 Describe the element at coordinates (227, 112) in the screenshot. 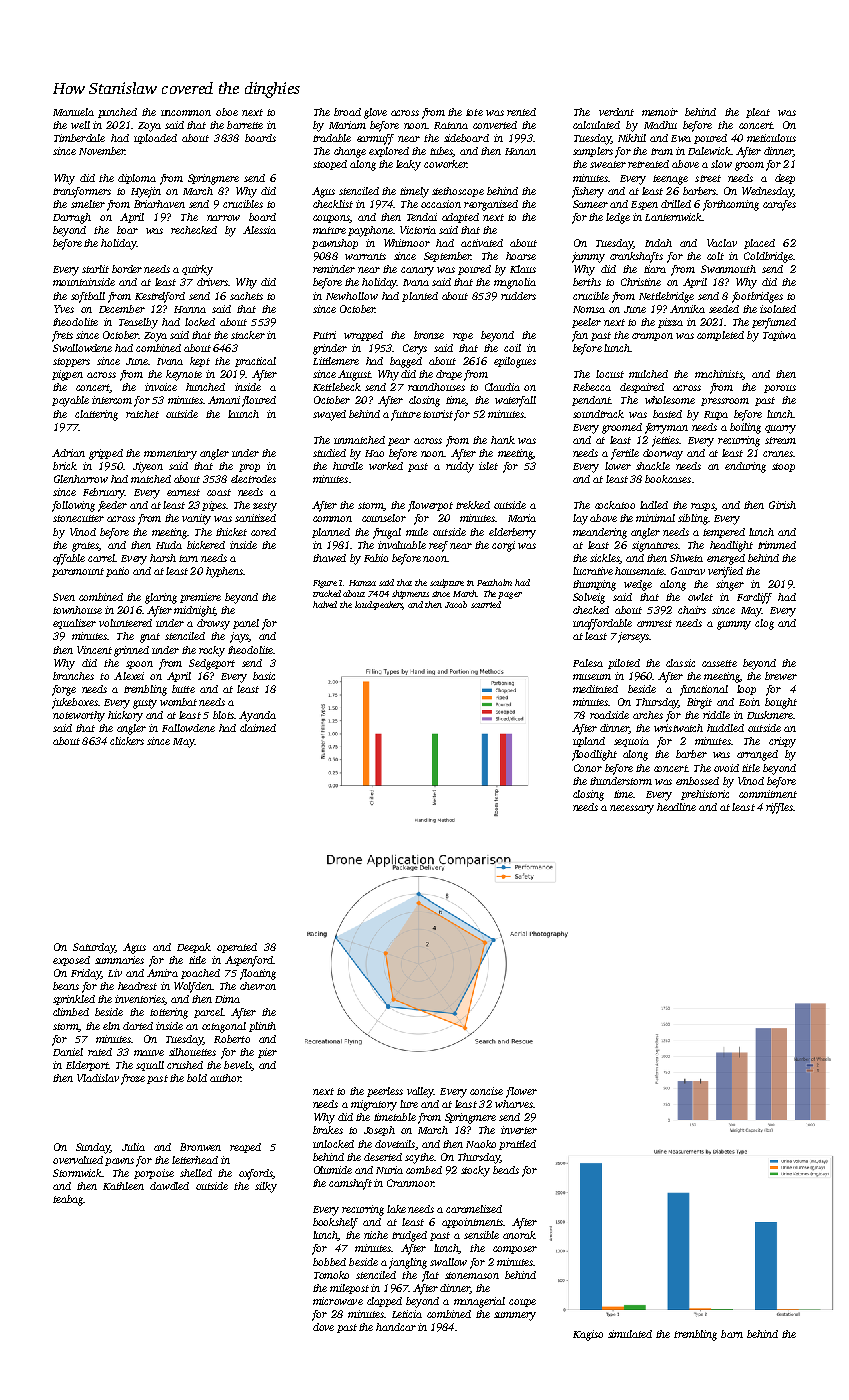

I see `oboe` at that location.
